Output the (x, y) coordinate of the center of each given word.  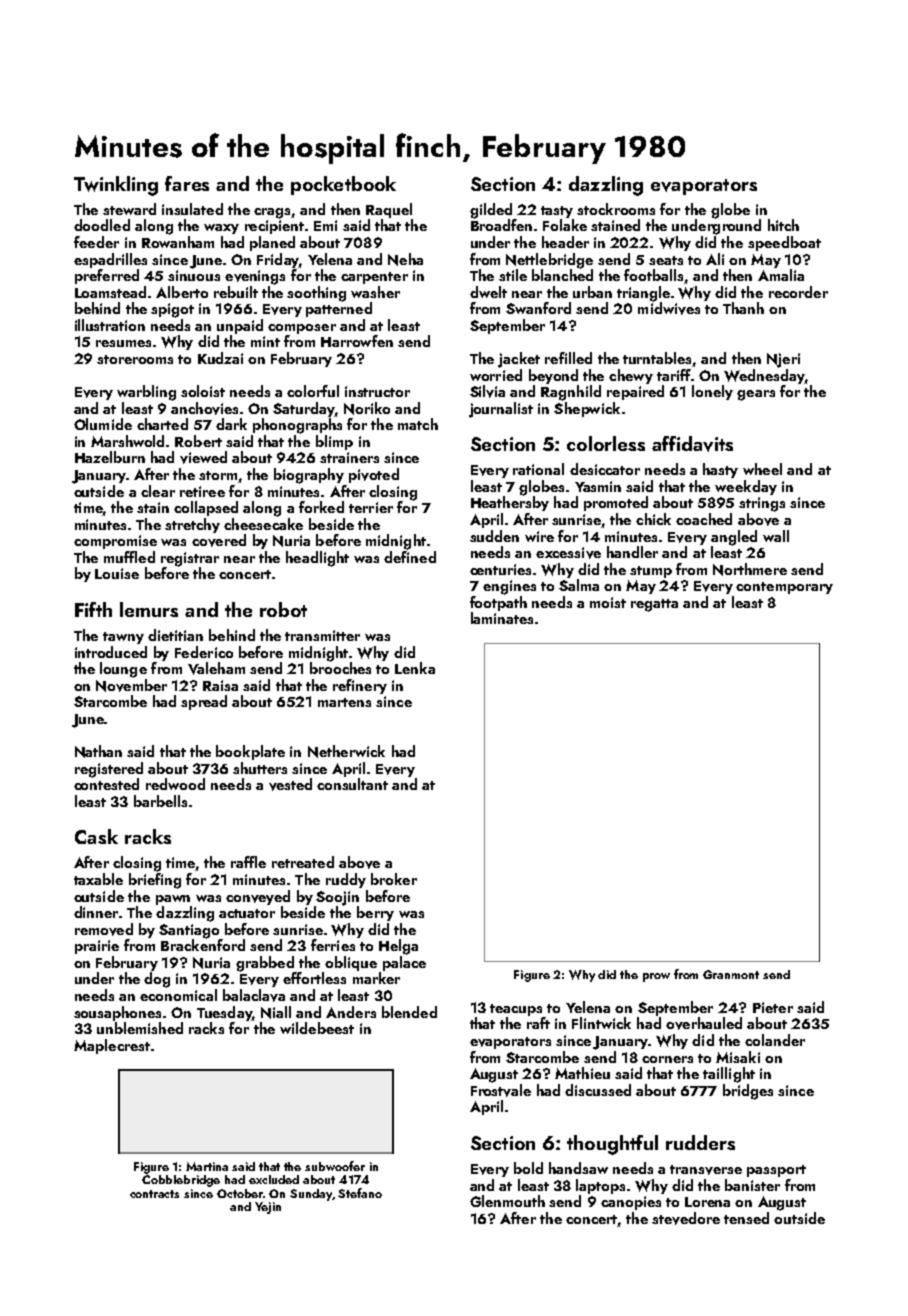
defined (410, 557)
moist (608, 602)
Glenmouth (507, 1201)
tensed (746, 1218)
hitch (783, 225)
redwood (175, 784)
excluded (274, 1179)
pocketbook (343, 185)
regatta (654, 605)
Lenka (415, 668)
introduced (111, 652)
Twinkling (116, 186)
